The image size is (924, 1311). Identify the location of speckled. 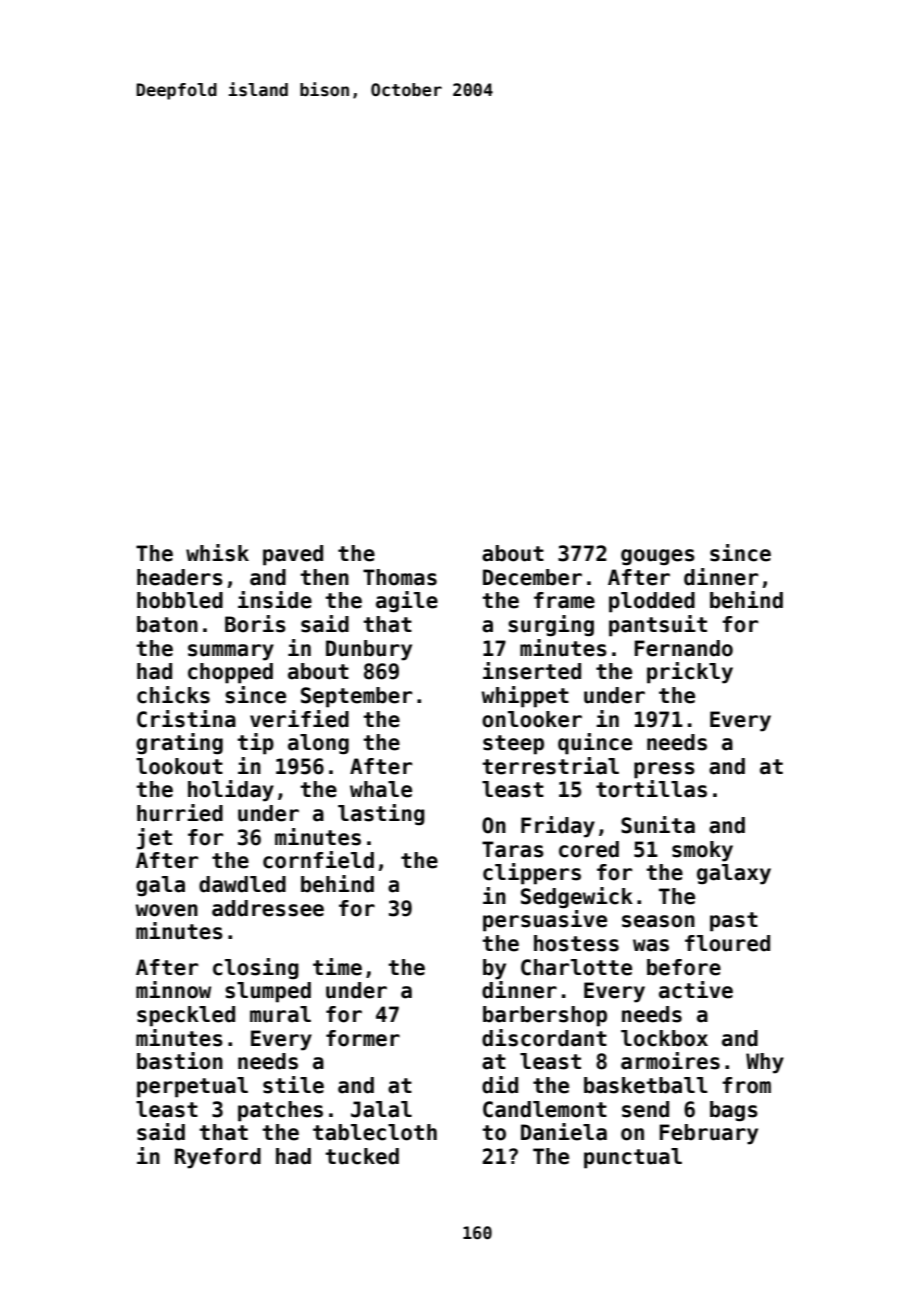
(186, 1016).
